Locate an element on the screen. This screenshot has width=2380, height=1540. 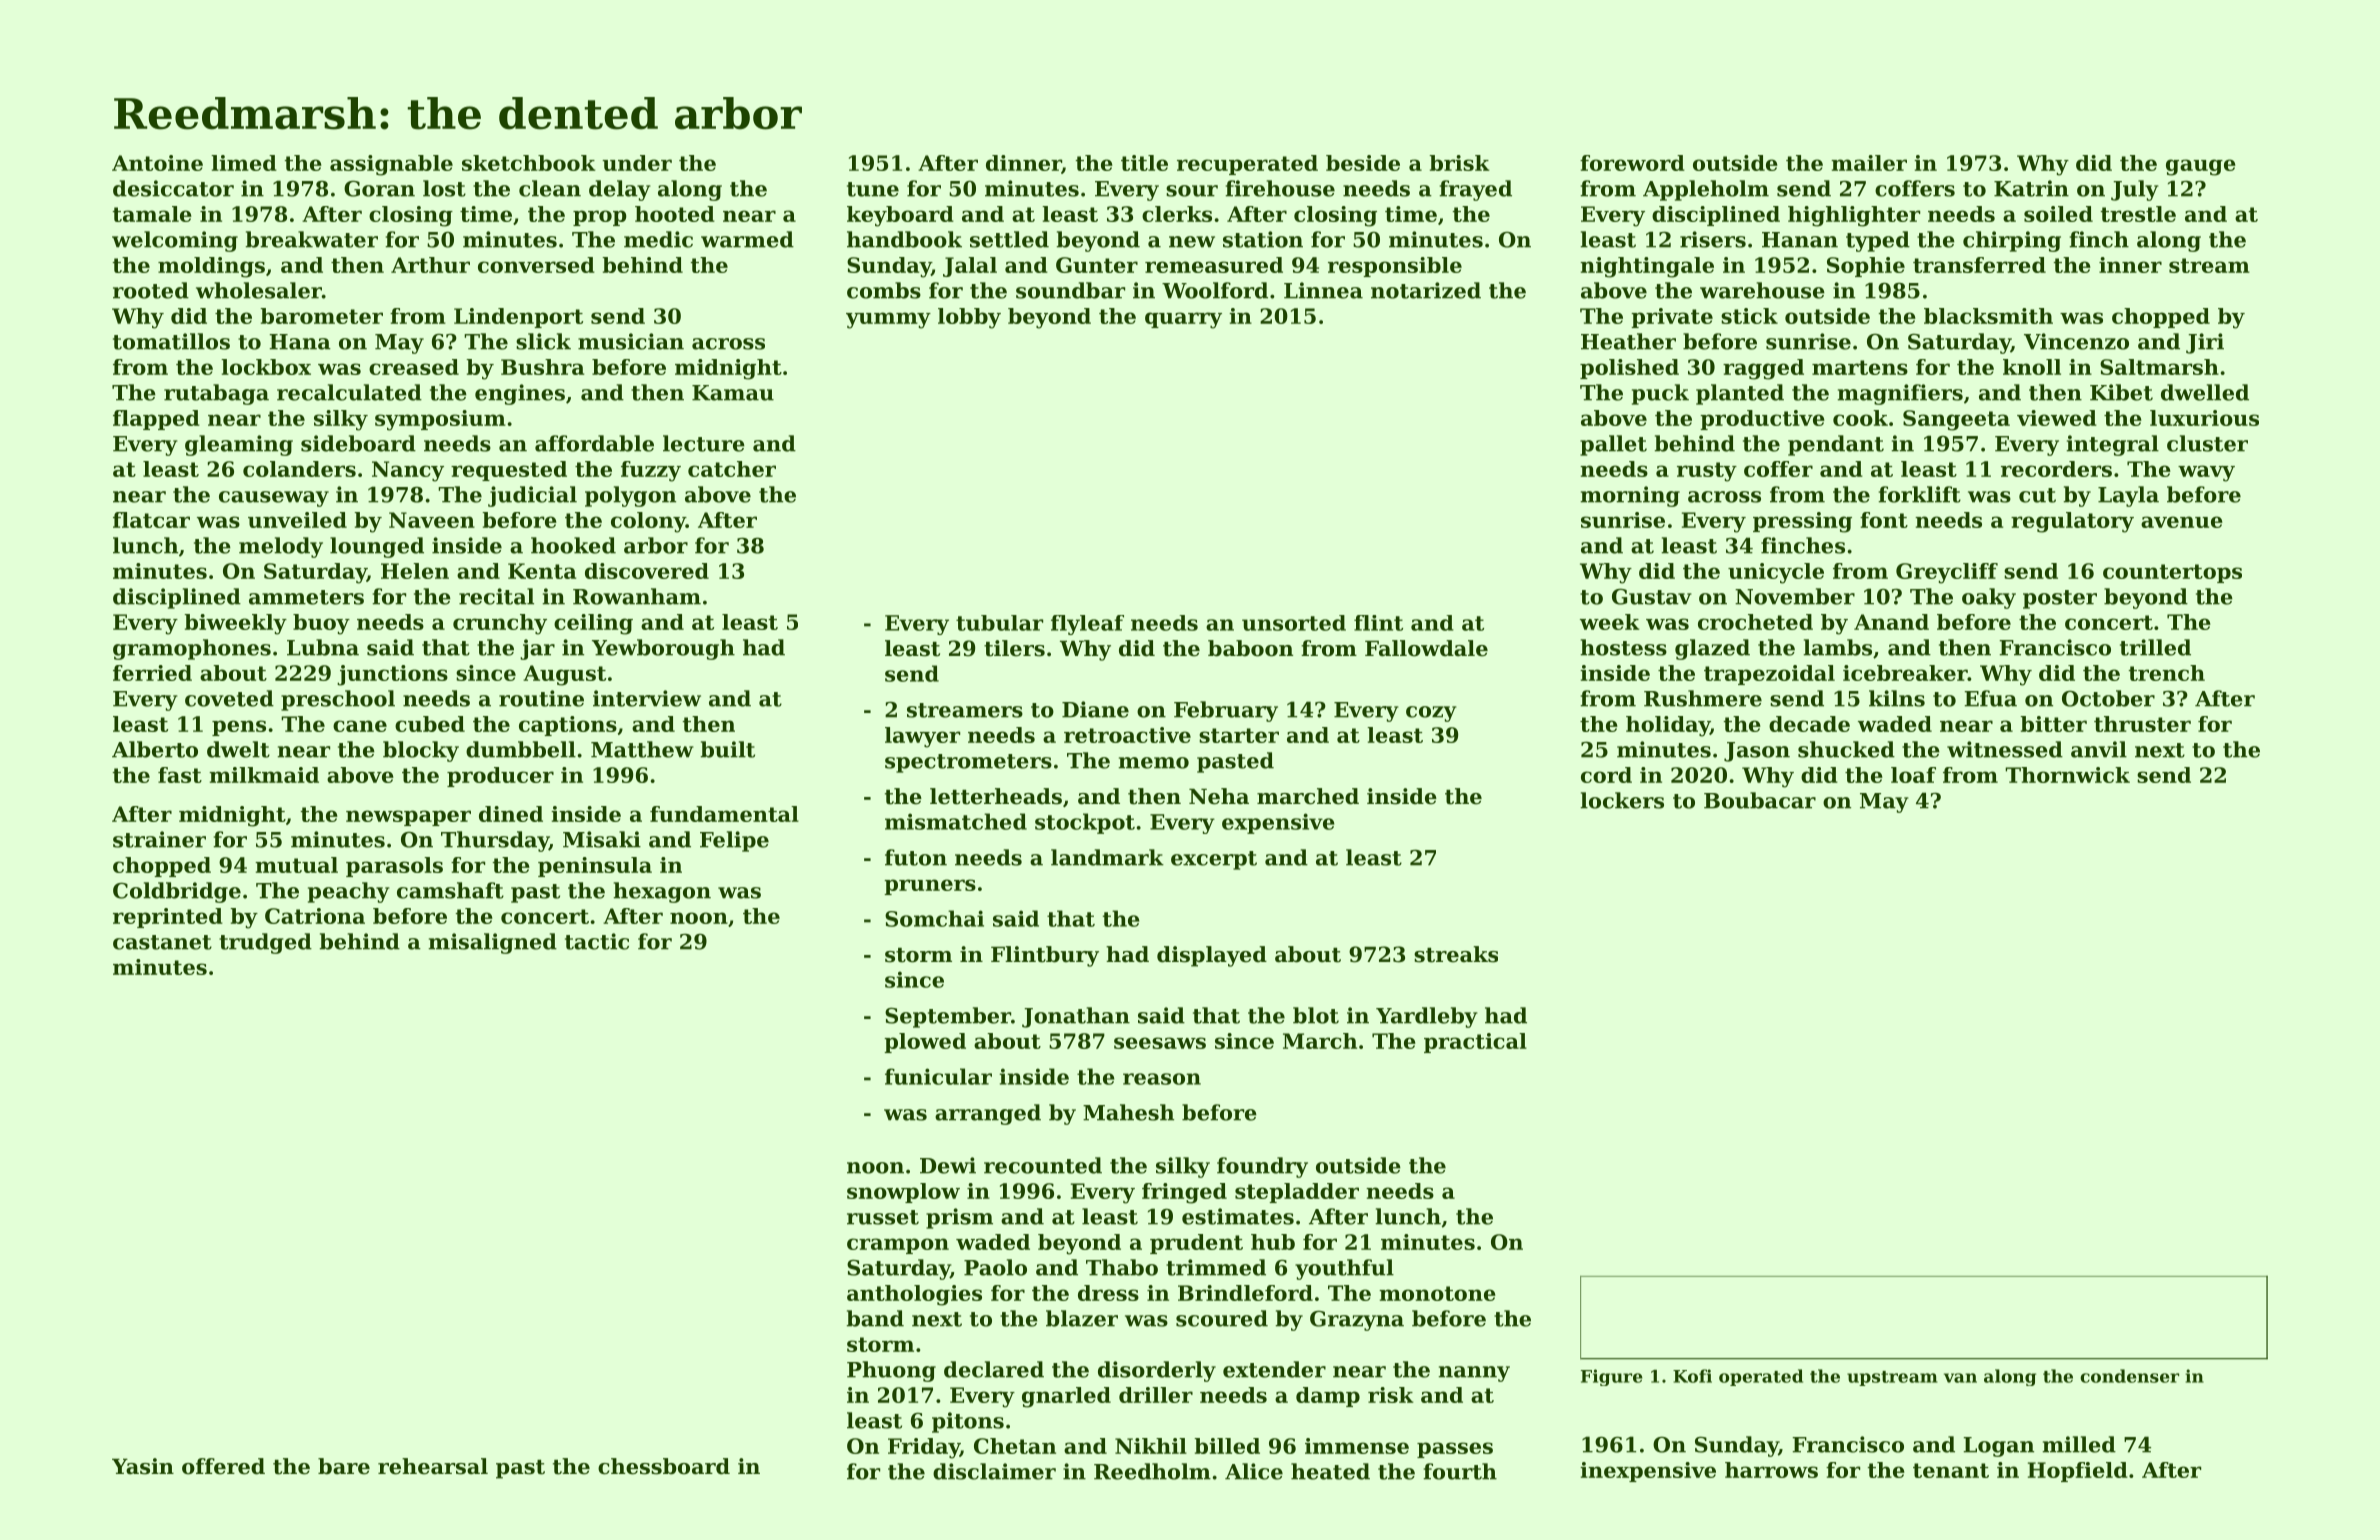
February is located at coordinates (1226, 711).
